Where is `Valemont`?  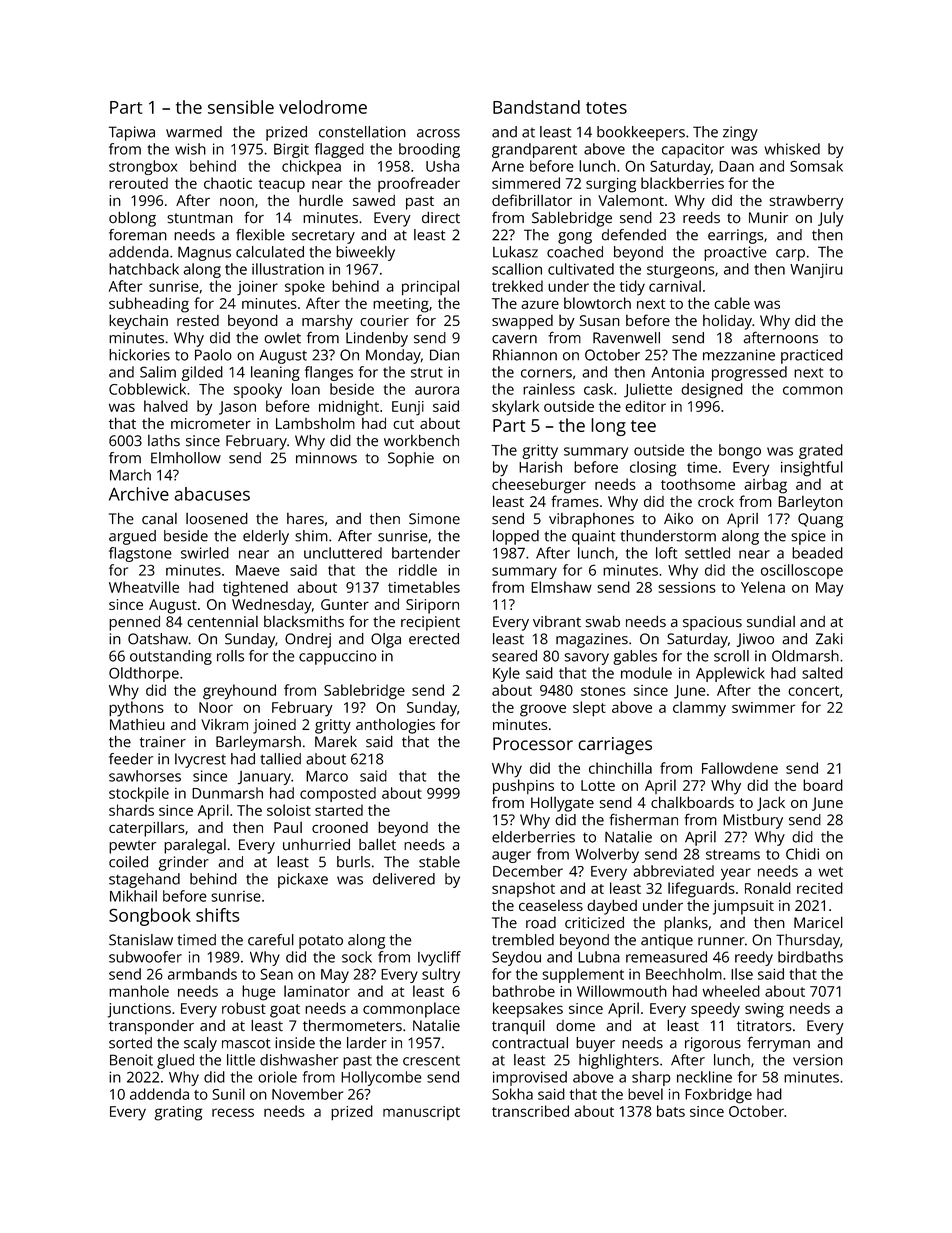
Valemont is located at coordinates (631, 200).
